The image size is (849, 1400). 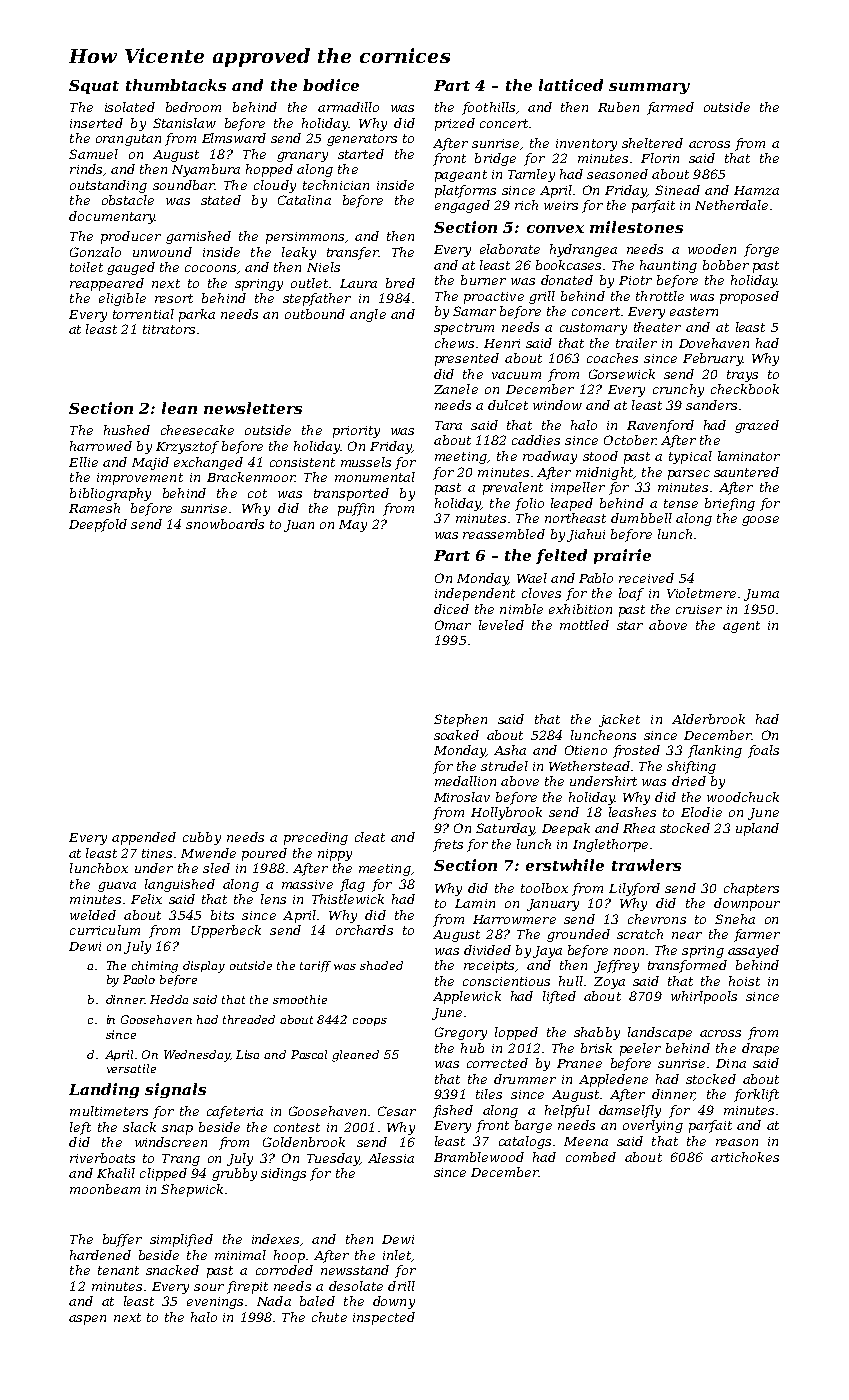 I want to click on Cesar, so click(x=397, y=1111).
